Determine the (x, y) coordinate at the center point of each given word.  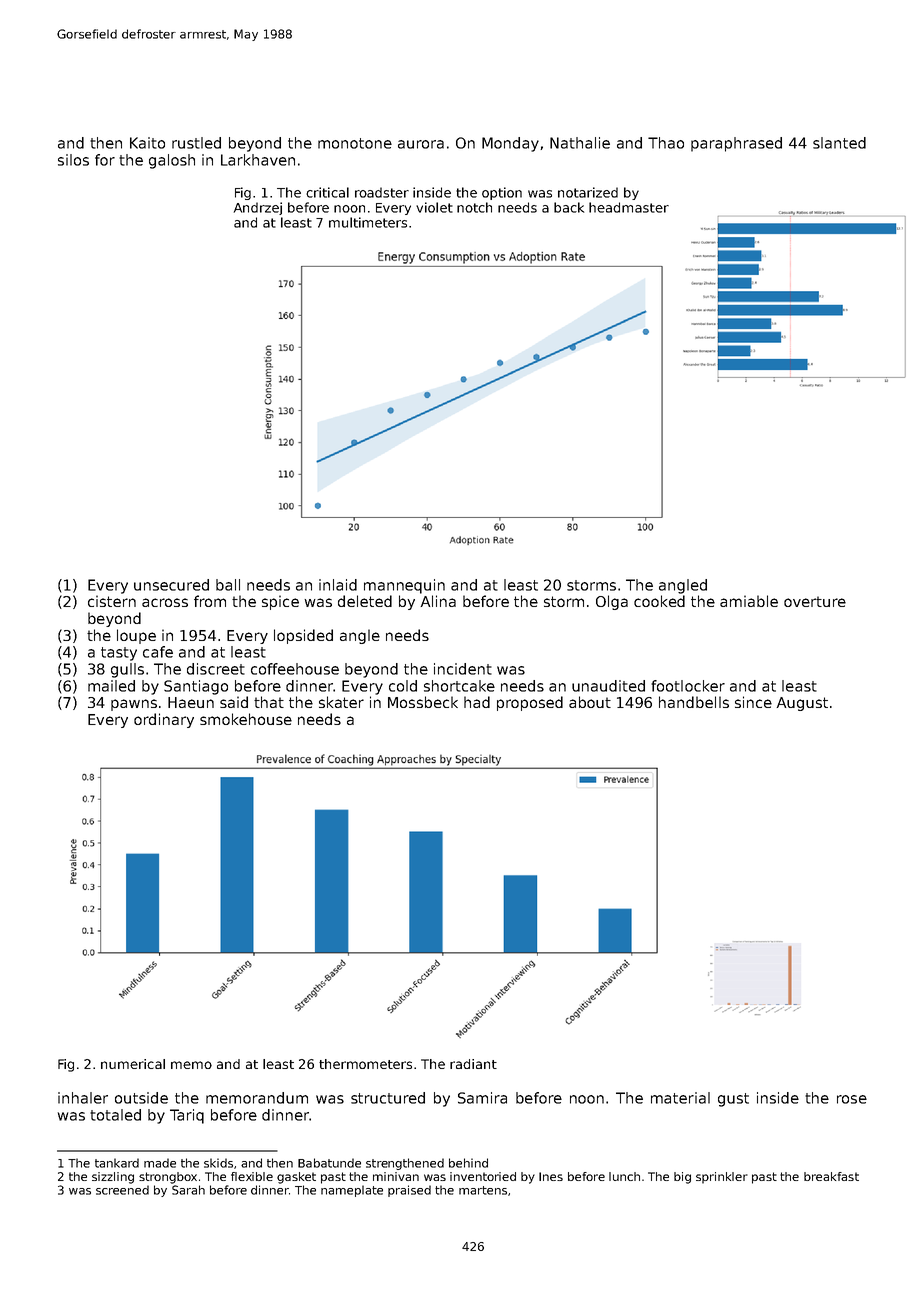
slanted (839, 143)
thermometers (365, 1064)
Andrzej (258, 208)
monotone (355, 143)
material (680, 1098)
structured (388, 1098)
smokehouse (246, 719)
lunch (624, 1176)
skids (218, 1163)
